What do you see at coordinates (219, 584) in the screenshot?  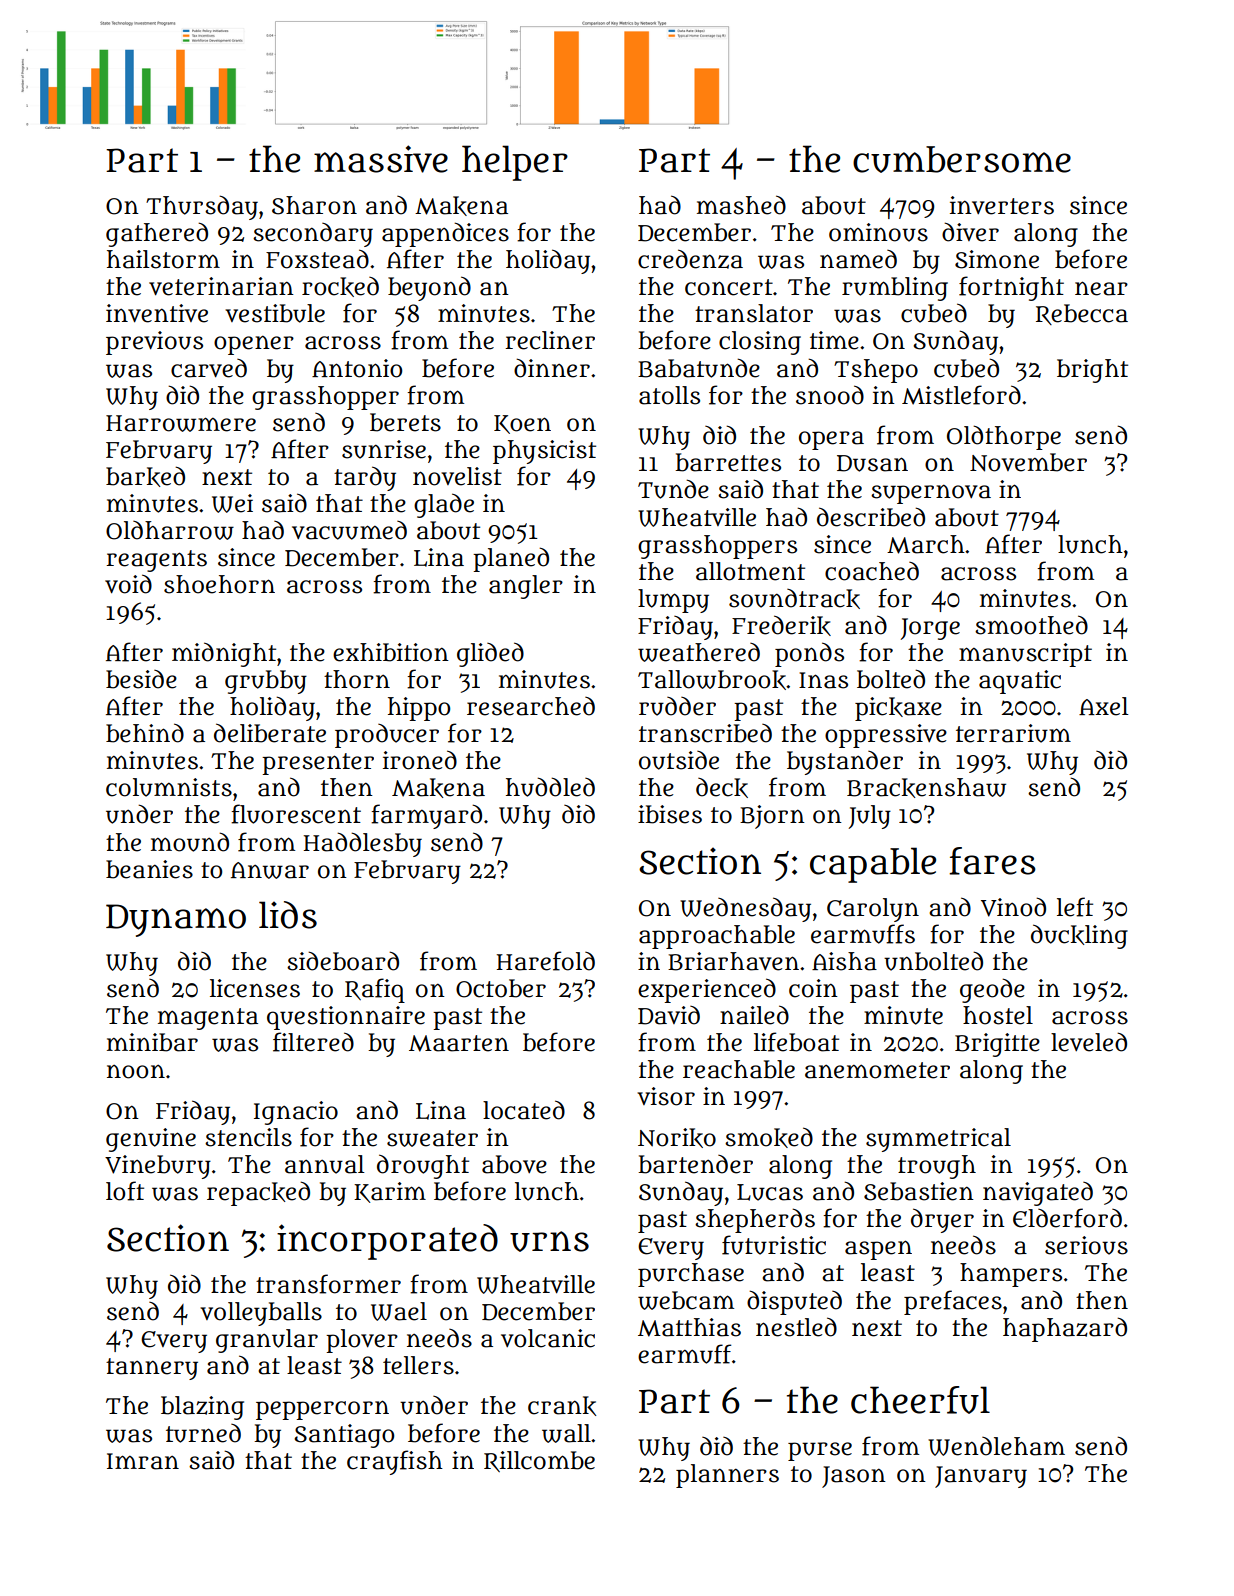 I see `shoehorn` at bounding box center [219, 584].
